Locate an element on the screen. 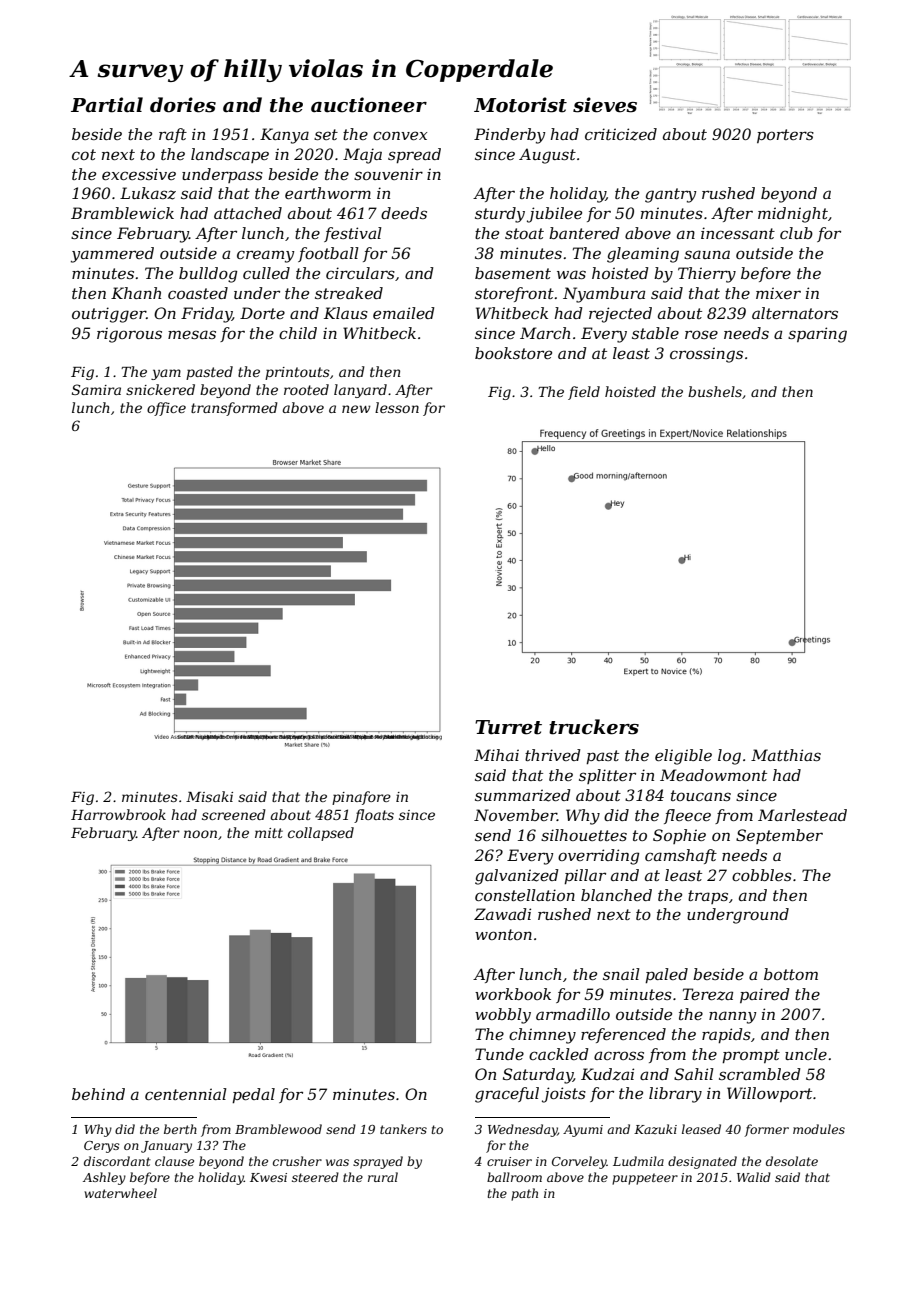 The image size is (924, 1308). spread is located at coordinates (414, 155).
